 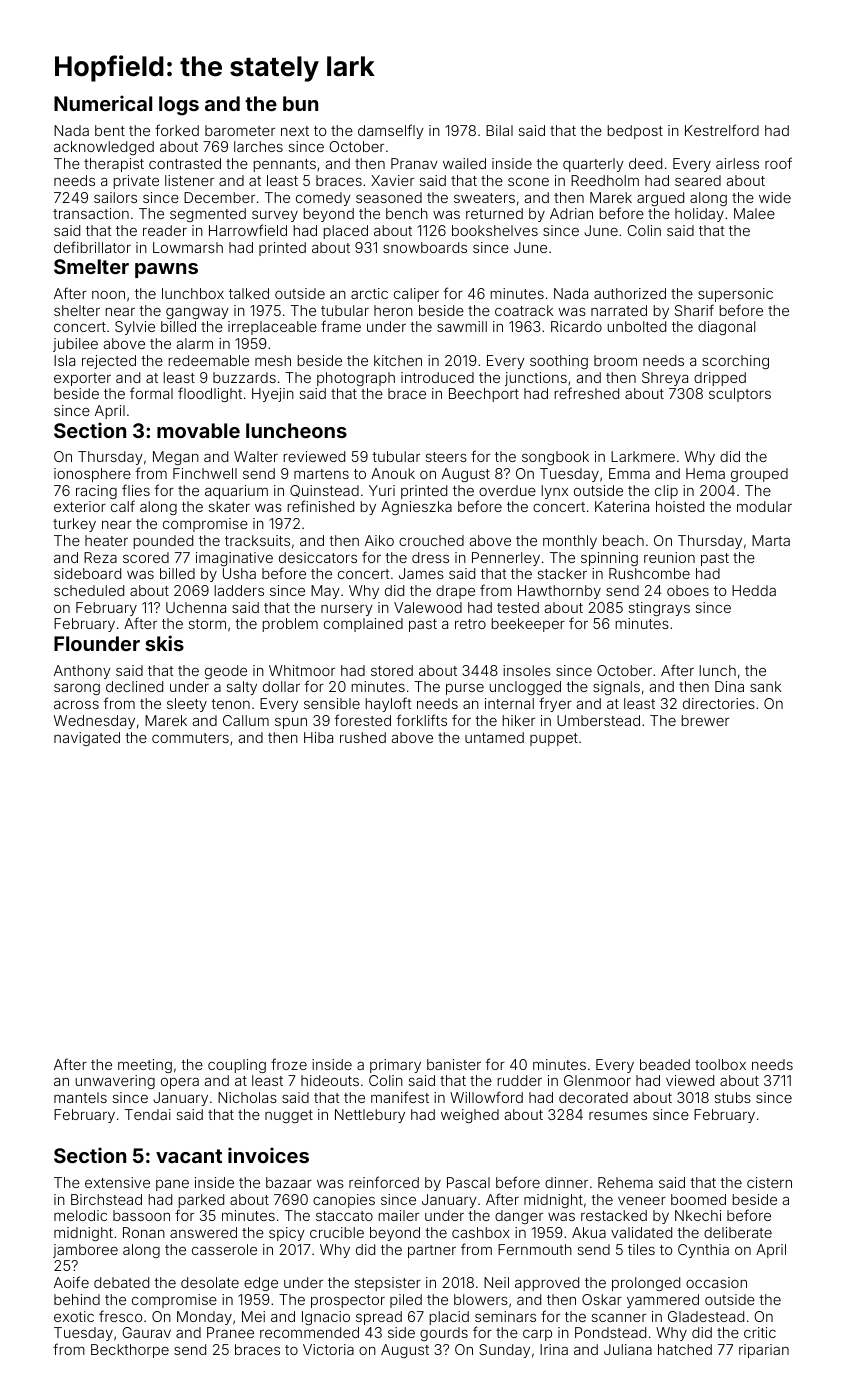 I want to click on wailed, so click(x=464, y=163).
